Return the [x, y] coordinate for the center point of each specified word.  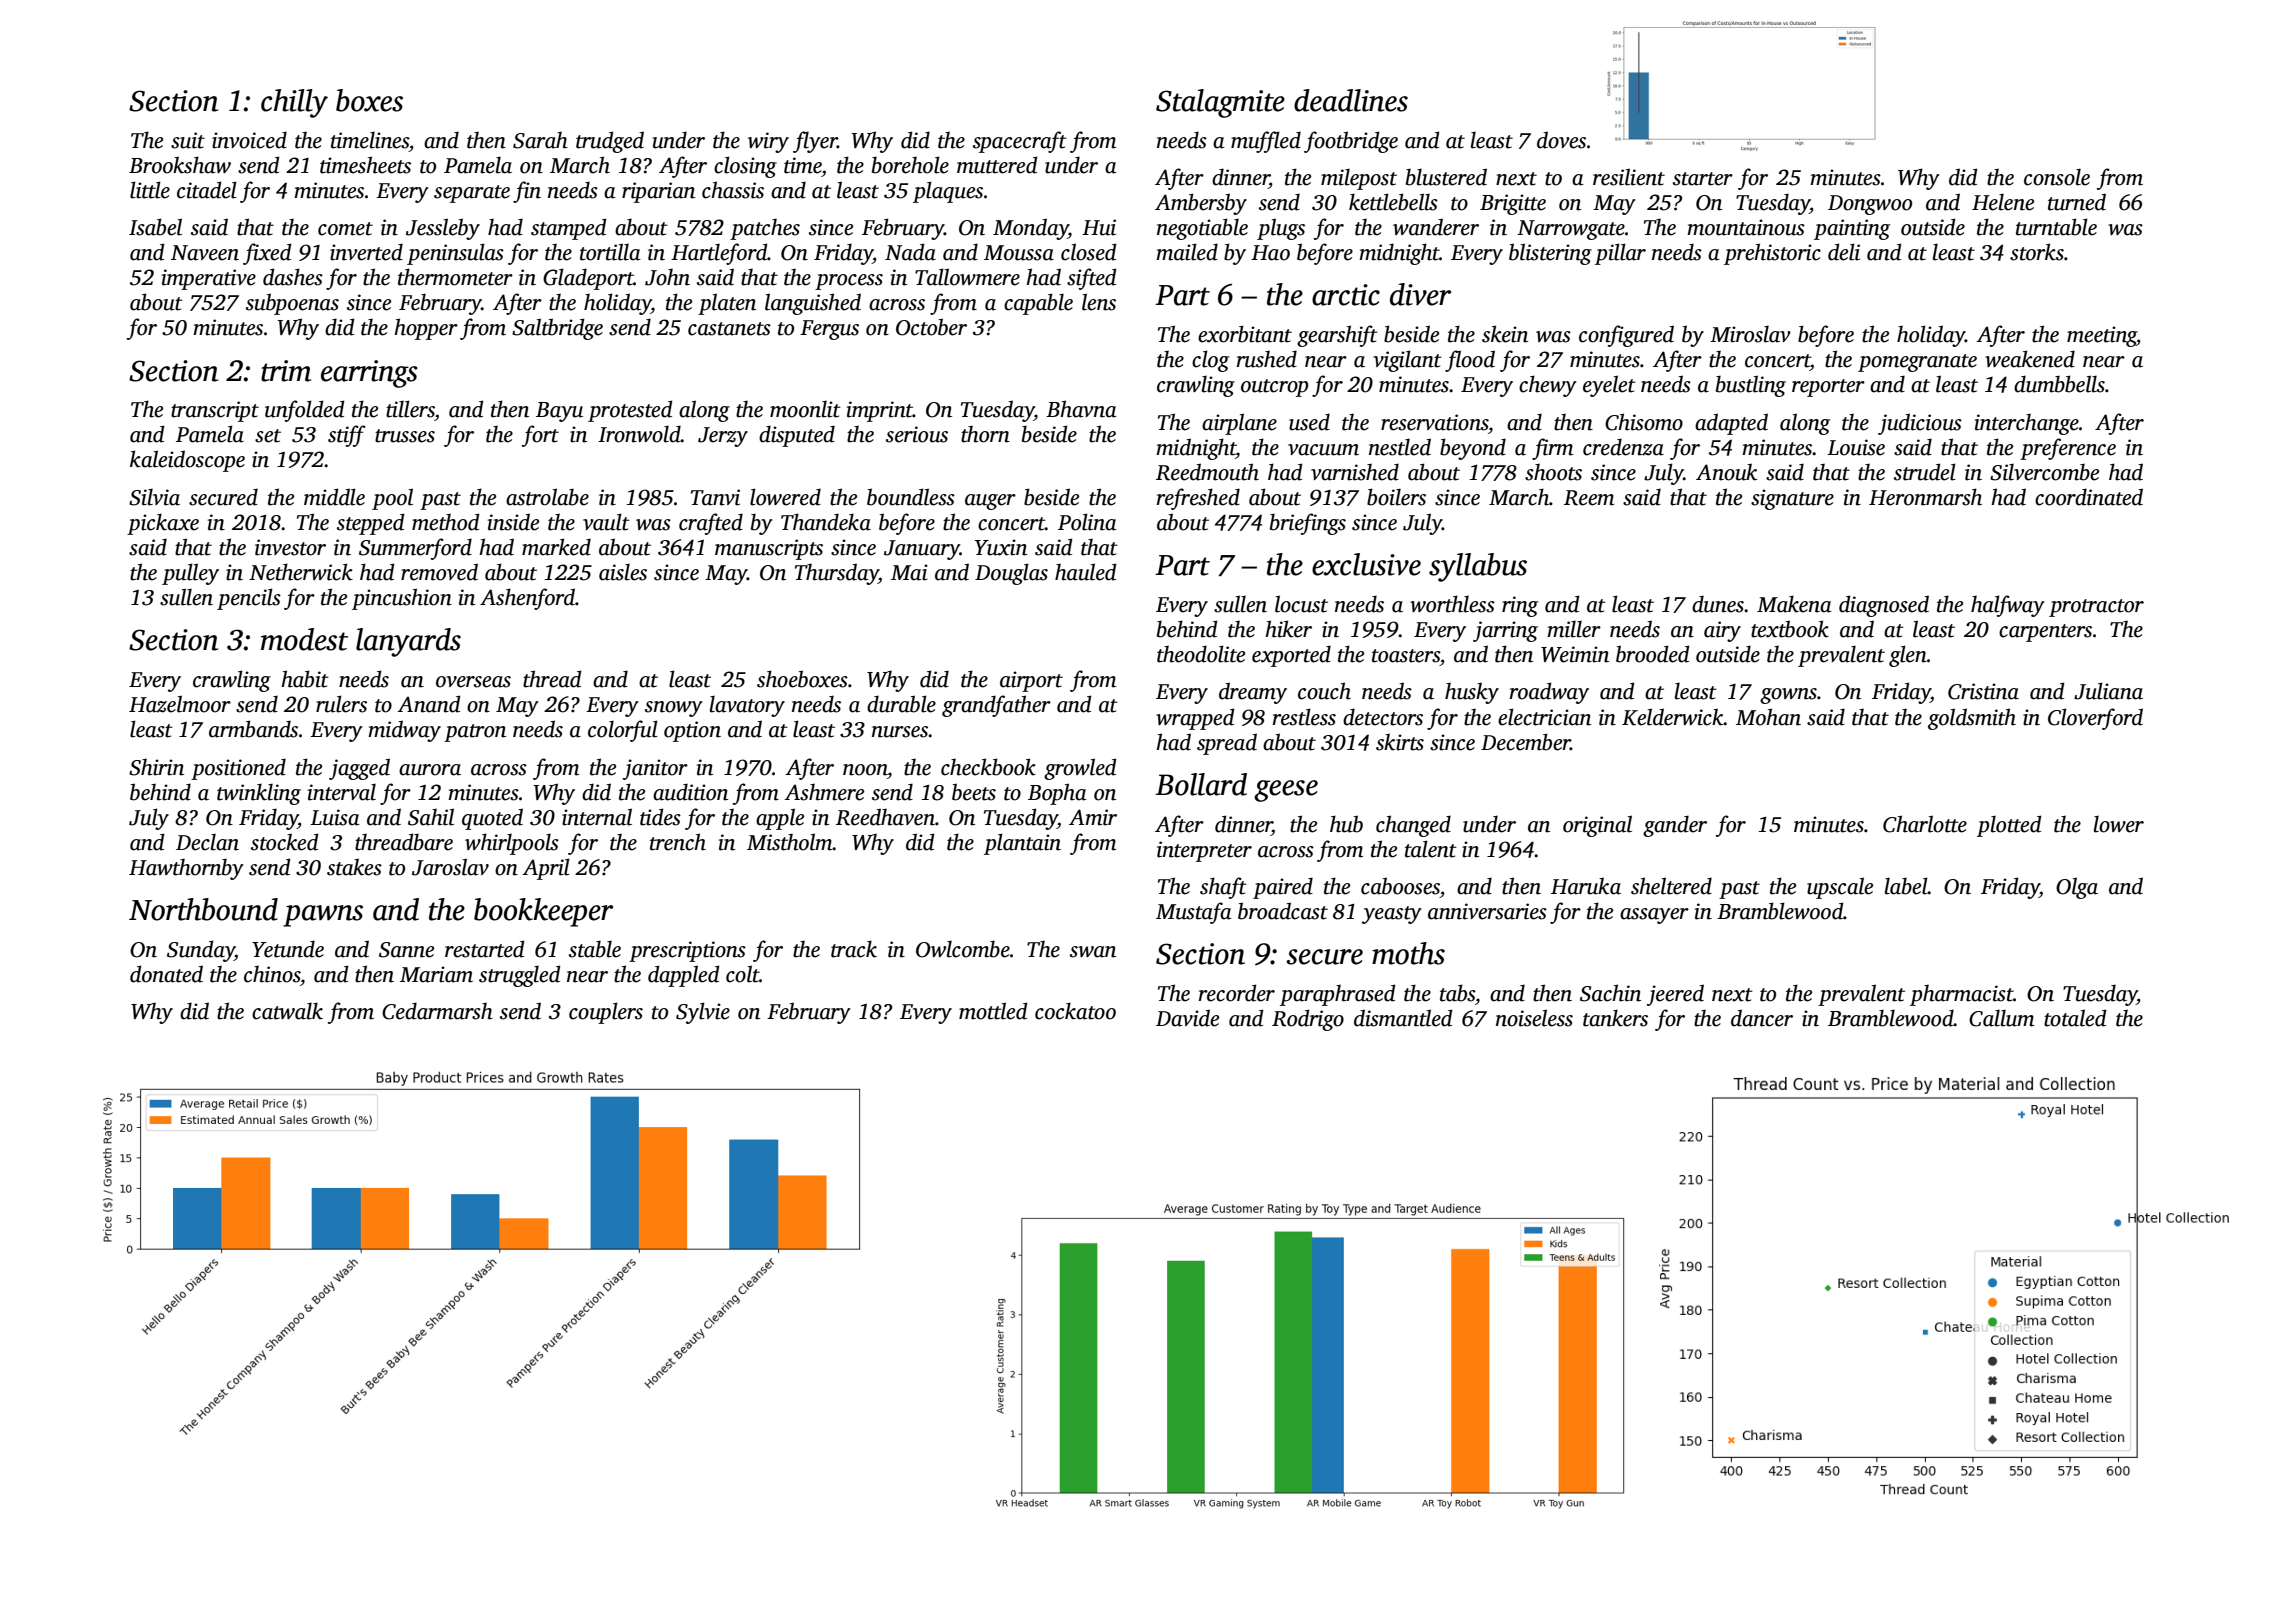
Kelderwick [1673, 717]
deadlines [1351, 100]
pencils [249, 599]
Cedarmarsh [437, 1011]
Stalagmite [1220, 103]
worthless [1452, 604]
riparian [658, 192]
